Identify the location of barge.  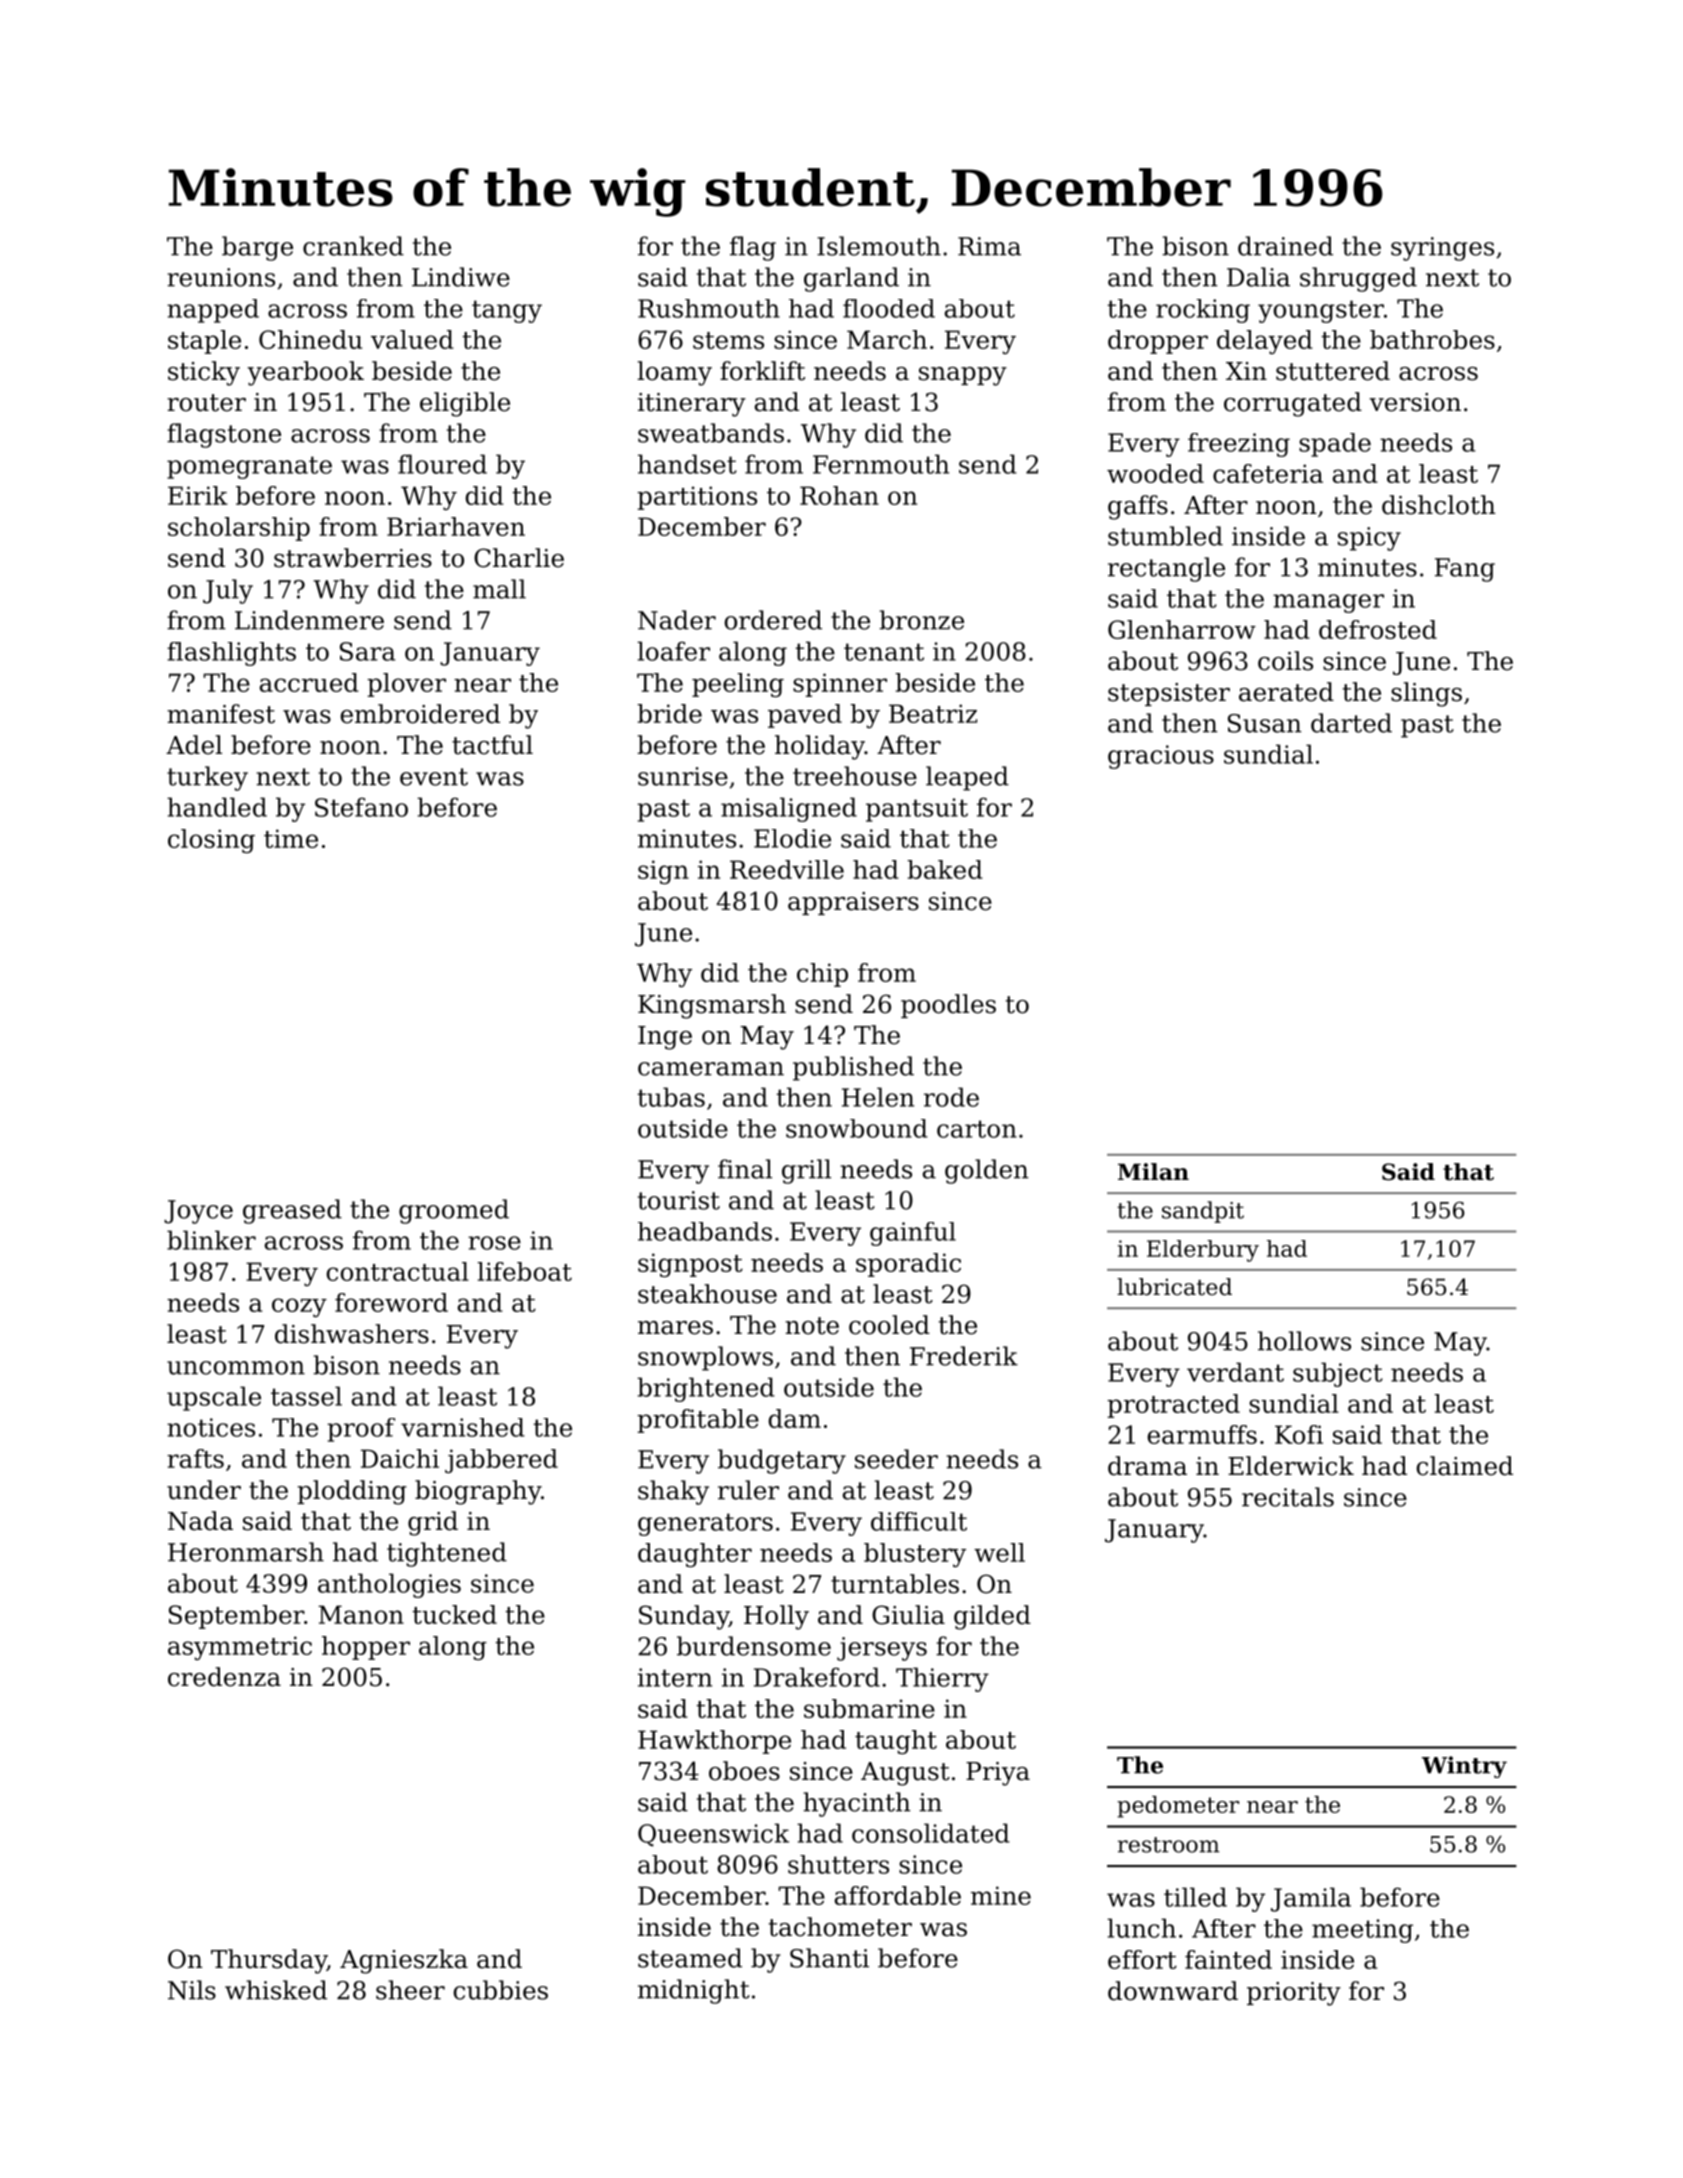
(257, 248).
